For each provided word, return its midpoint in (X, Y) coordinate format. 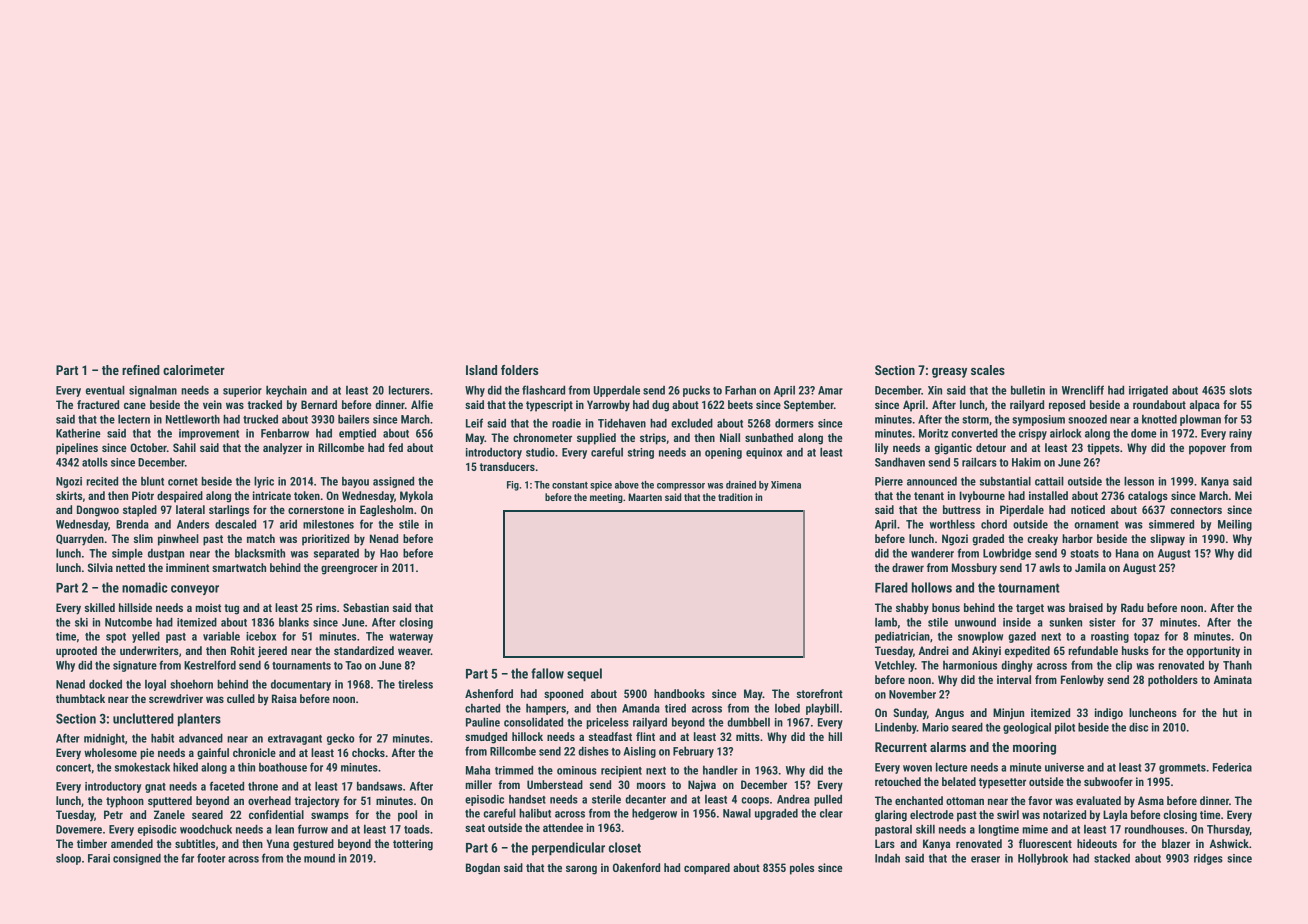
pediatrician (902, 637)
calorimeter (194, 370)
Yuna (278, 843)
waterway (411, 638)
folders (519, 370)
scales (988, 370)
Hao (389, 553)
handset (527, 799)
